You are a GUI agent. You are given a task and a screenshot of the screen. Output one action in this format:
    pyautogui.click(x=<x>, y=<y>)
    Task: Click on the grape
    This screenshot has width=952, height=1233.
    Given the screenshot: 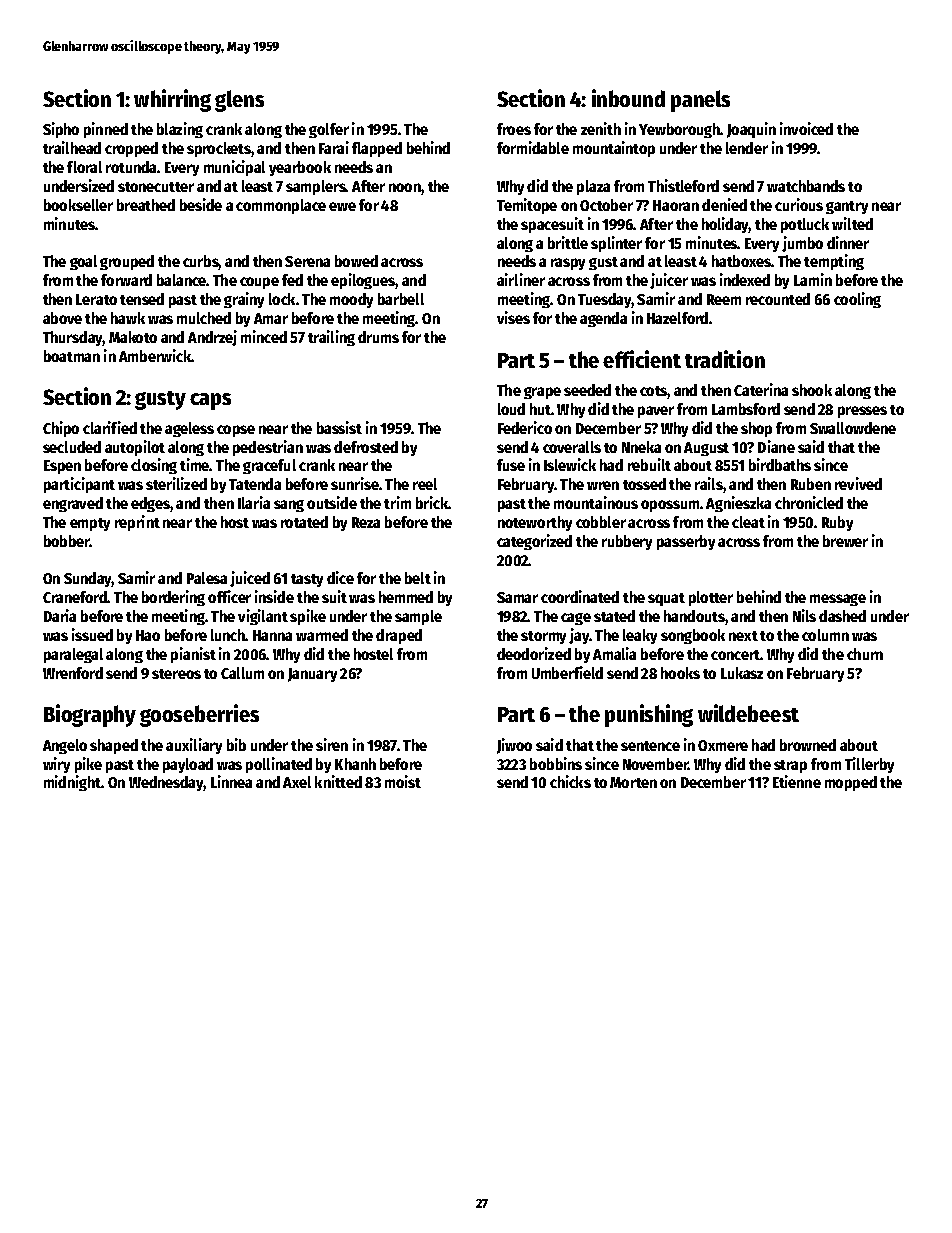 What is the action you would take?
    pyautogui.click(x=542, y=393)
